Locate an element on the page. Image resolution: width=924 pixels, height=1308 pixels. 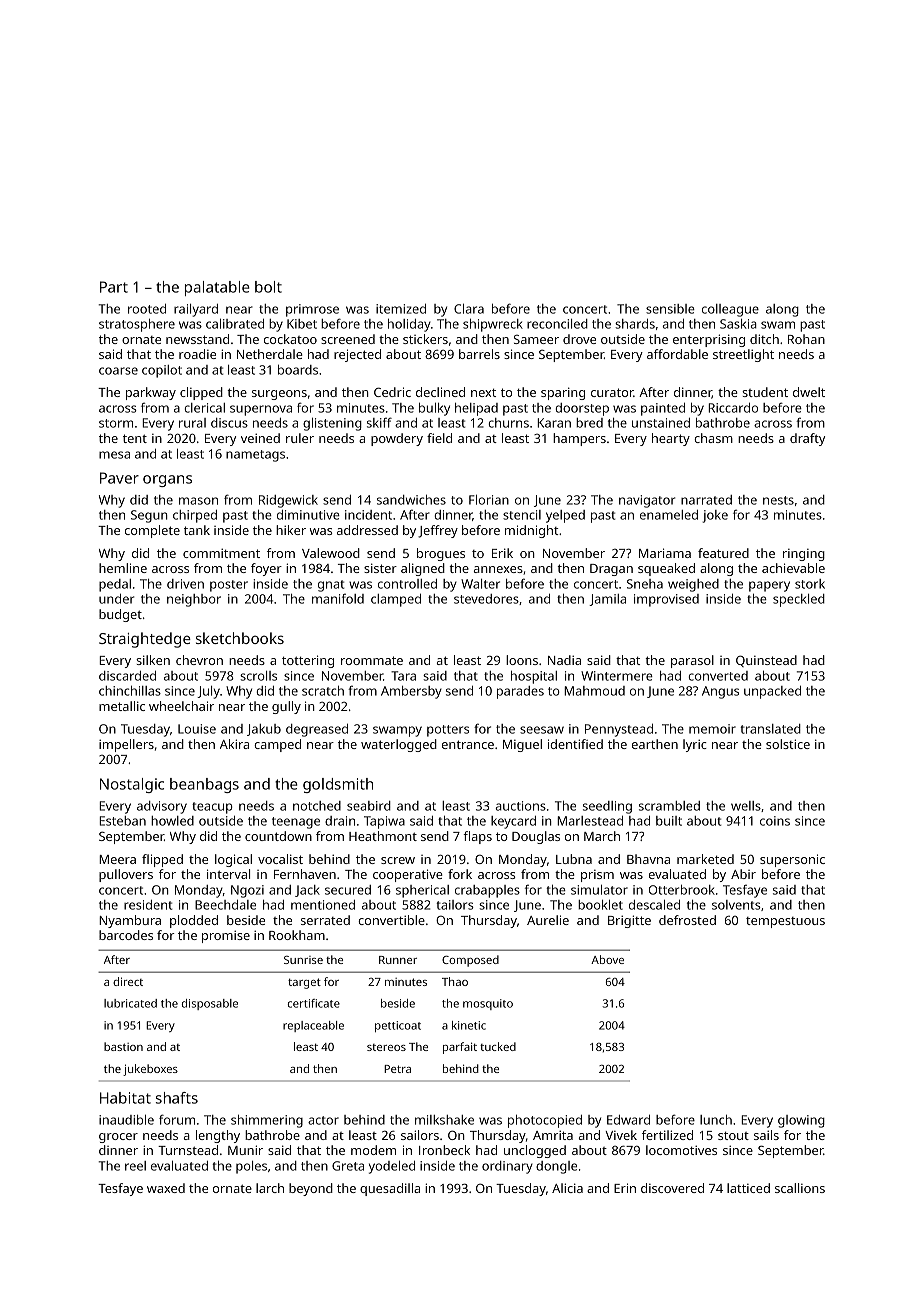
milkshake is located at coordinates (444, 1120).
